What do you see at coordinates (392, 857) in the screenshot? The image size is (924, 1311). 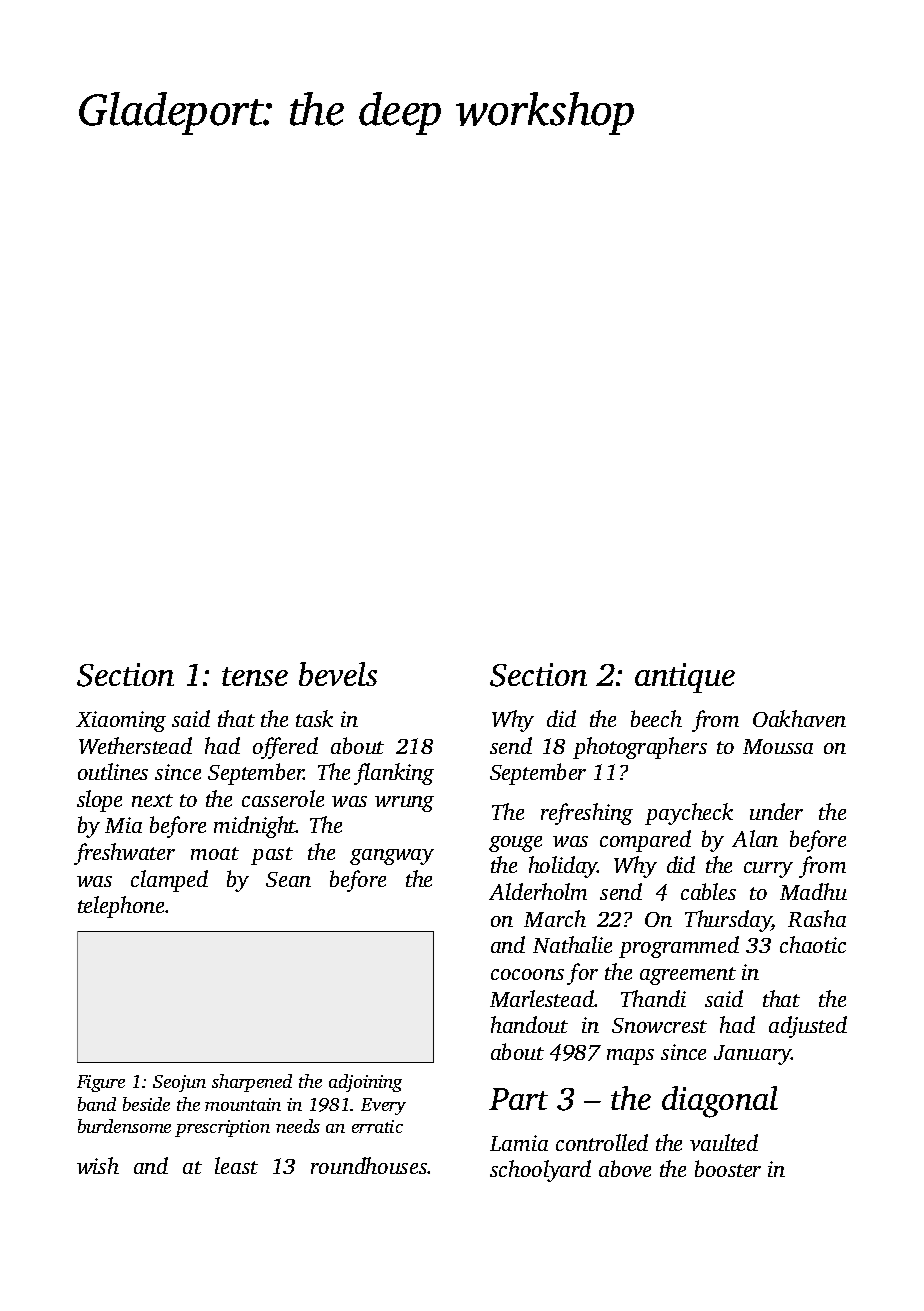 I see `gangway` at bounding box center [392, 857].
